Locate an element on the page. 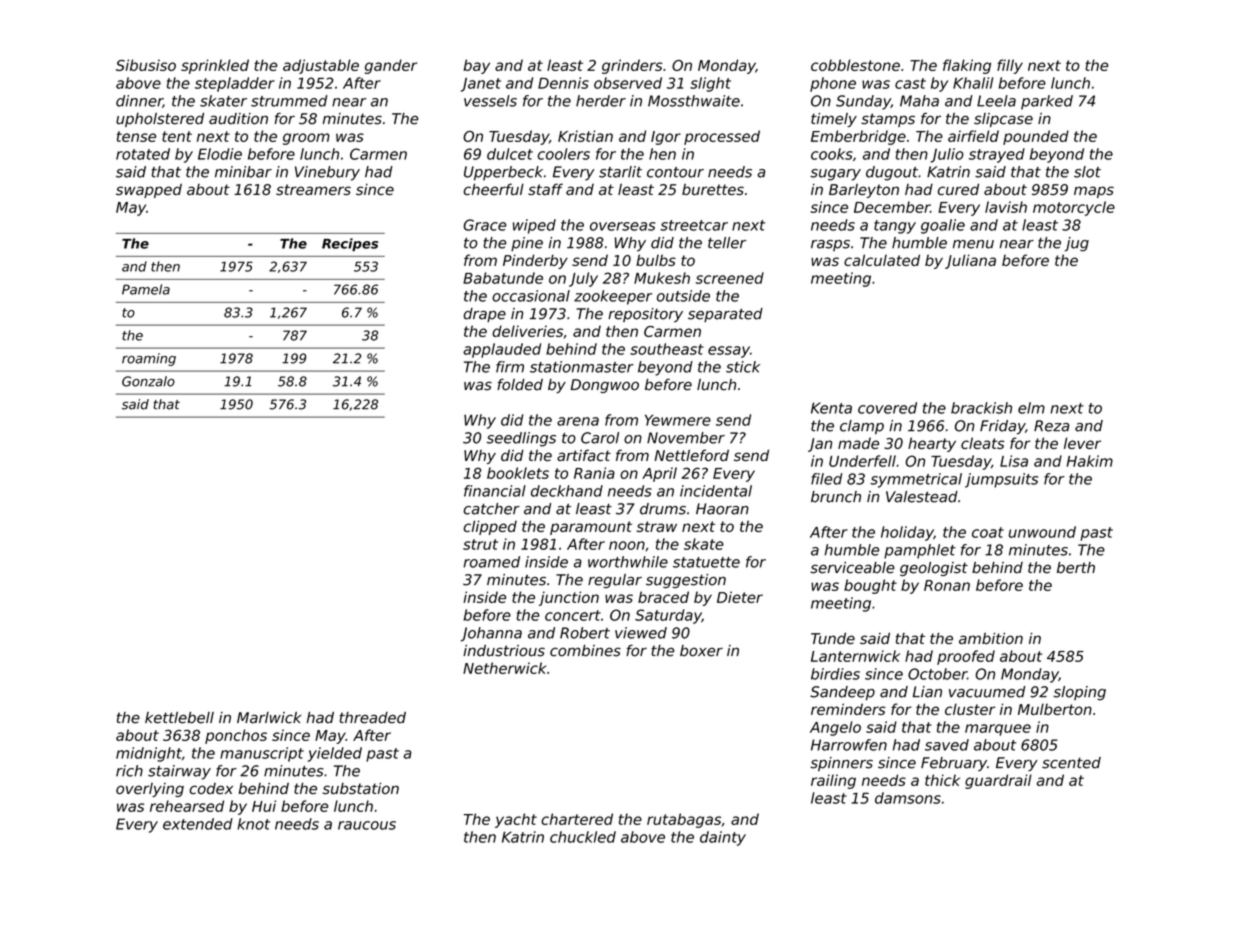 This page has width=1233, height=952. extended is located at coordinates (198, 824).
